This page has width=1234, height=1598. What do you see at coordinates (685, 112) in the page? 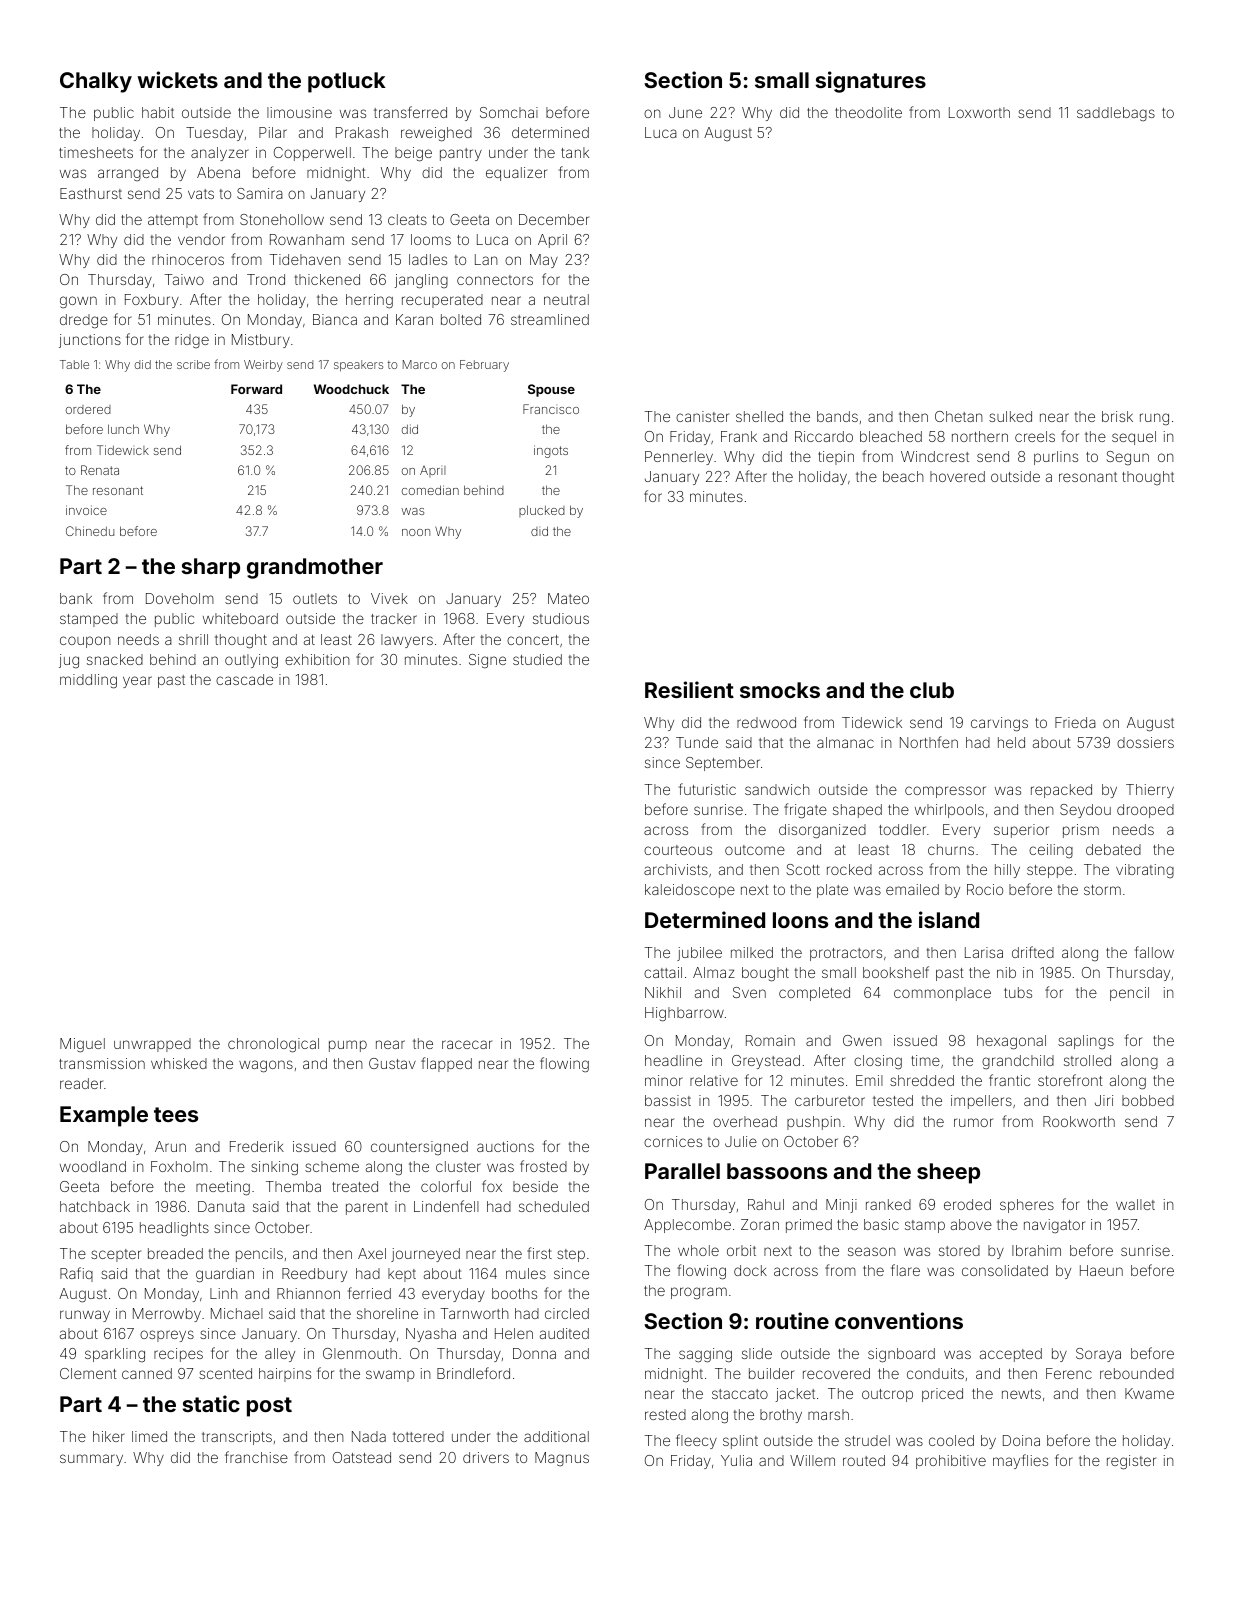
I see `June` at bounding box center [685, 112].
